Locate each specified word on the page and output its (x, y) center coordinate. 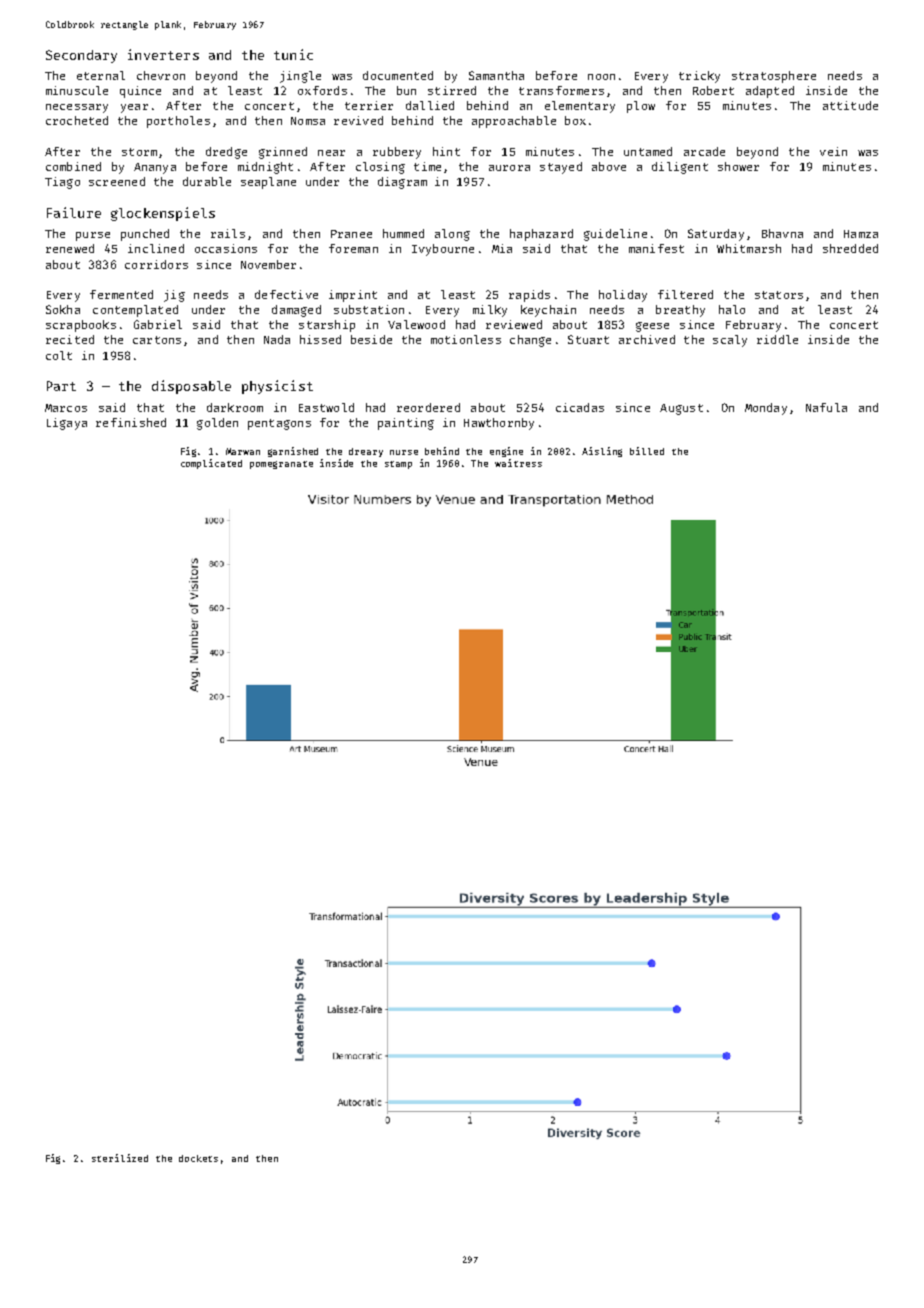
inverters (163, 54)
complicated (211, 464)
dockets (198, 1158)
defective (286, 294)
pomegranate (281, 465)
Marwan (243, 451)
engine (506, 452)
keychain (548, 311)
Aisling (602, 452)
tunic (293, 54)
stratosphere (774, 77)
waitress (518, 463)
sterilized (120, 1158)
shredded (850, 248)
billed (647, 451)
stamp (398, 465)
